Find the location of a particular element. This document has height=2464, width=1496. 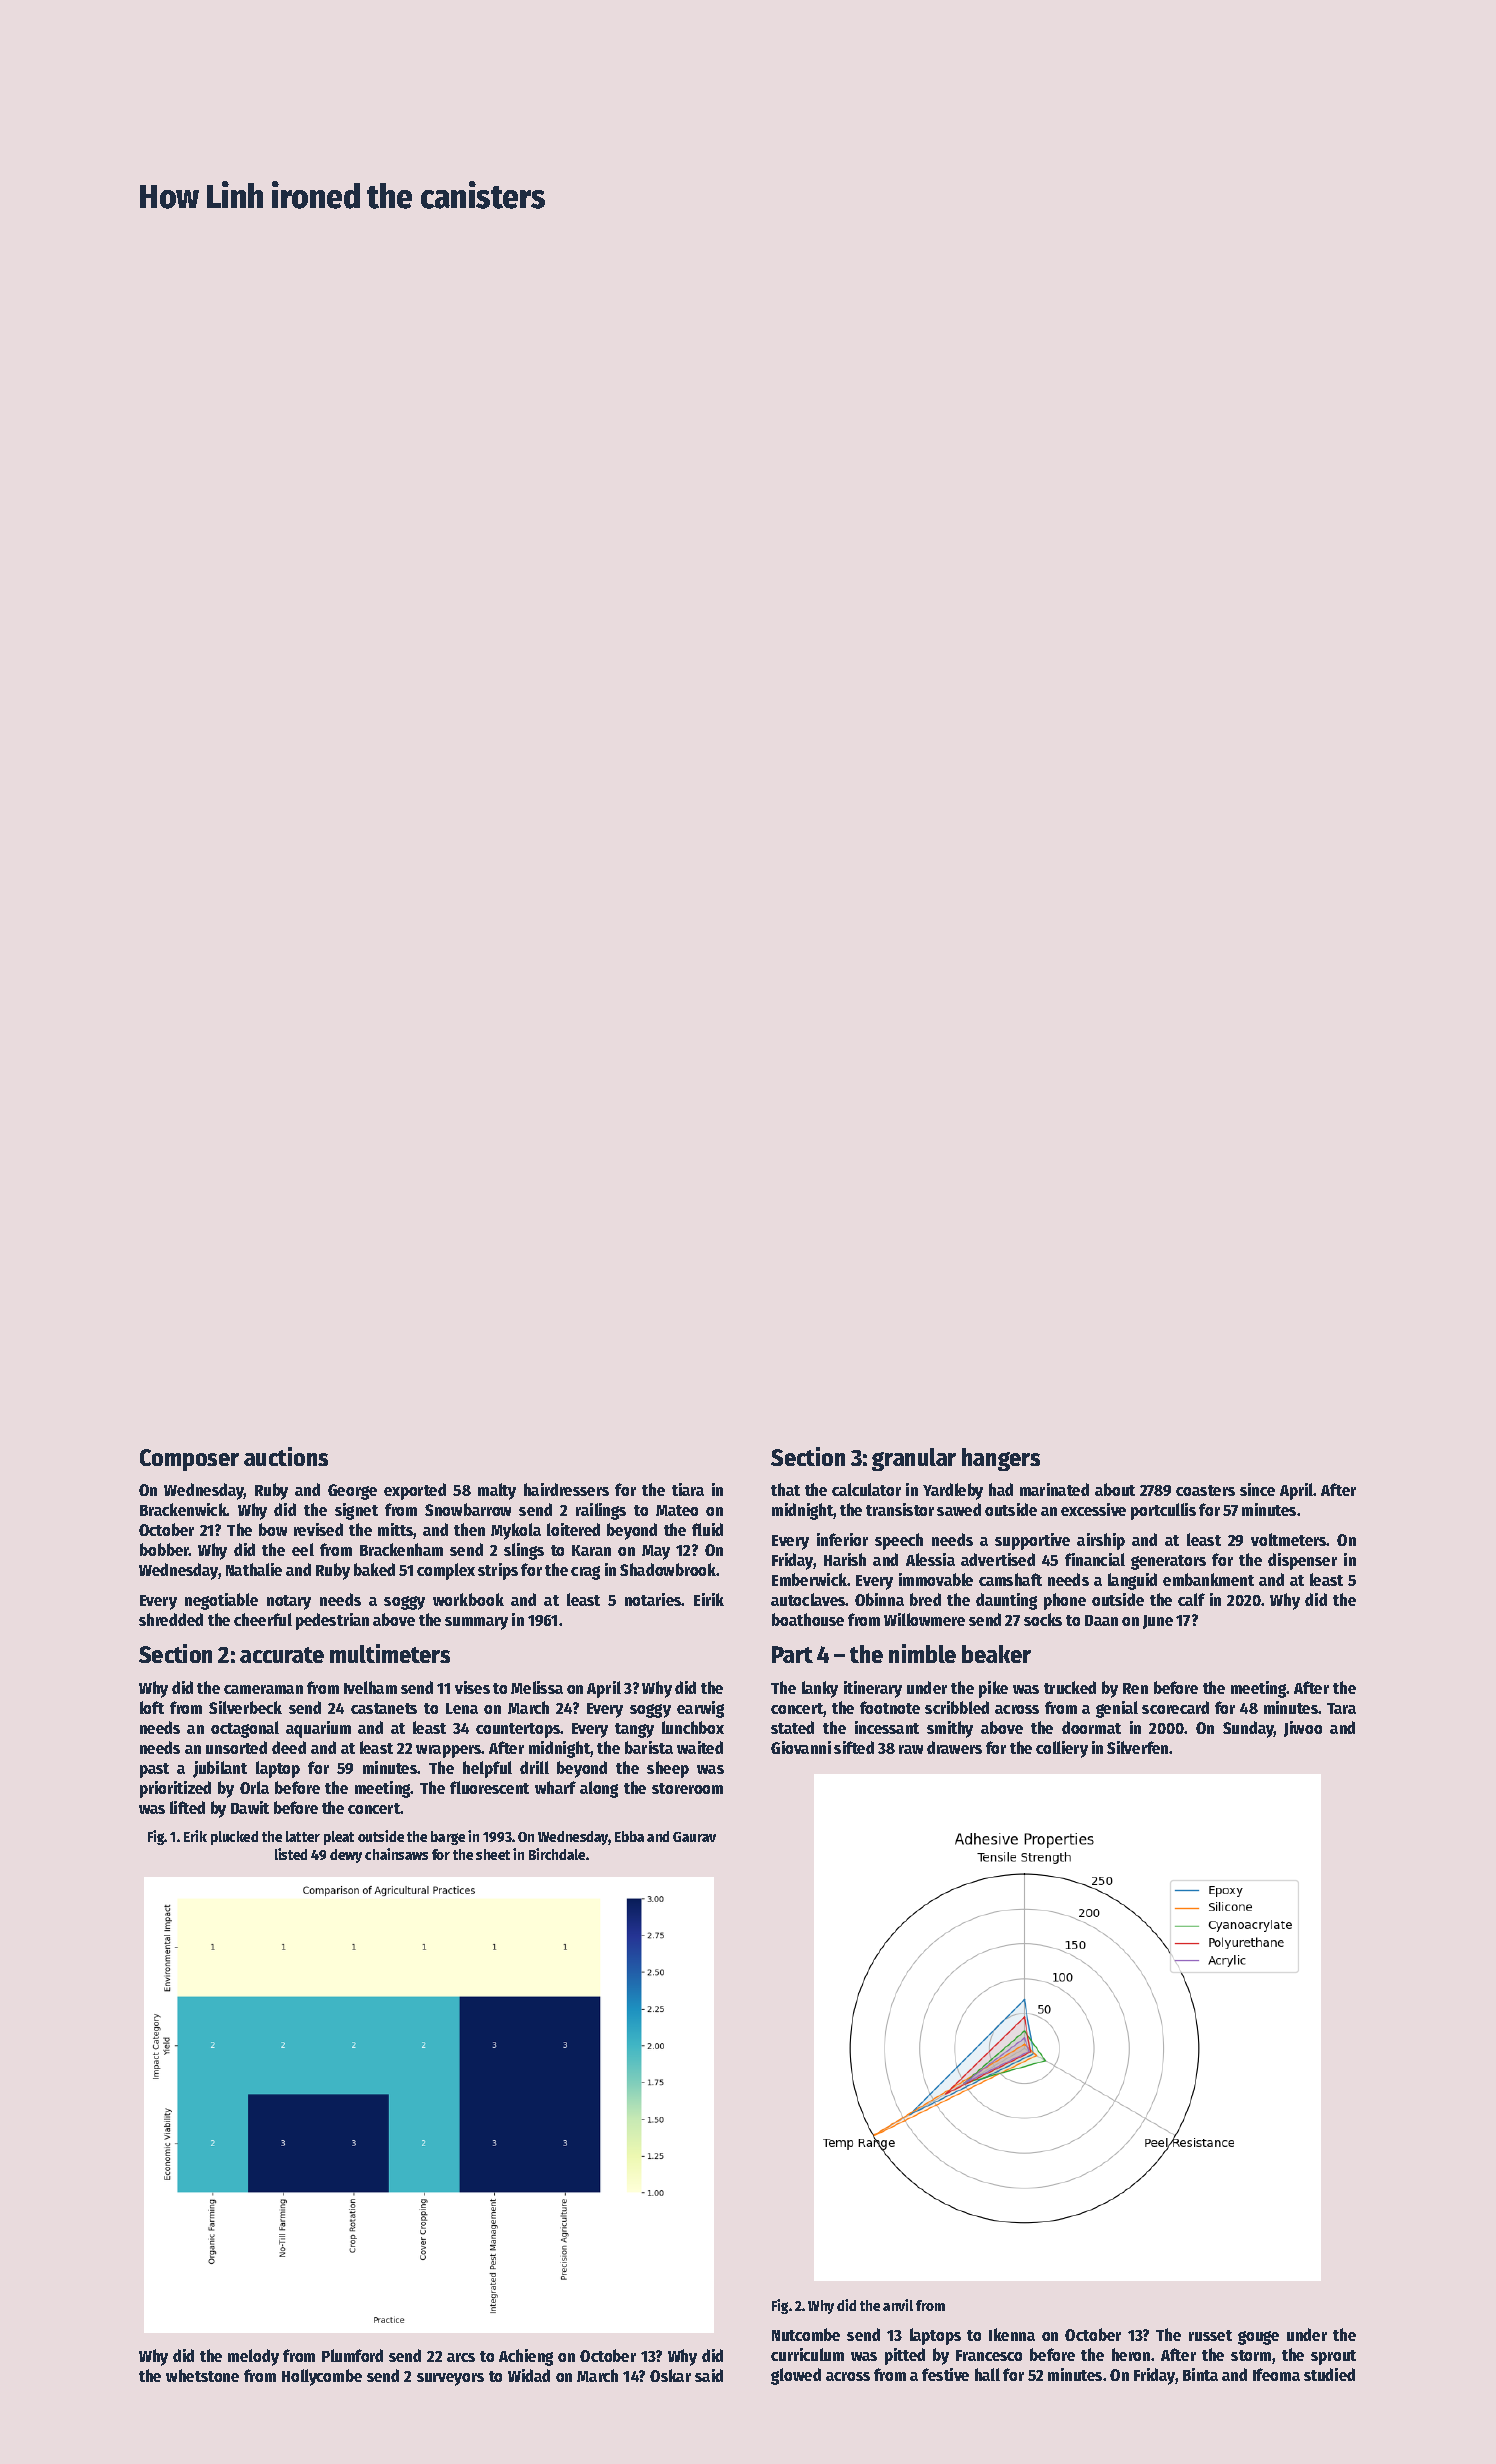

Erik is located at coordinates (195, 1836).
